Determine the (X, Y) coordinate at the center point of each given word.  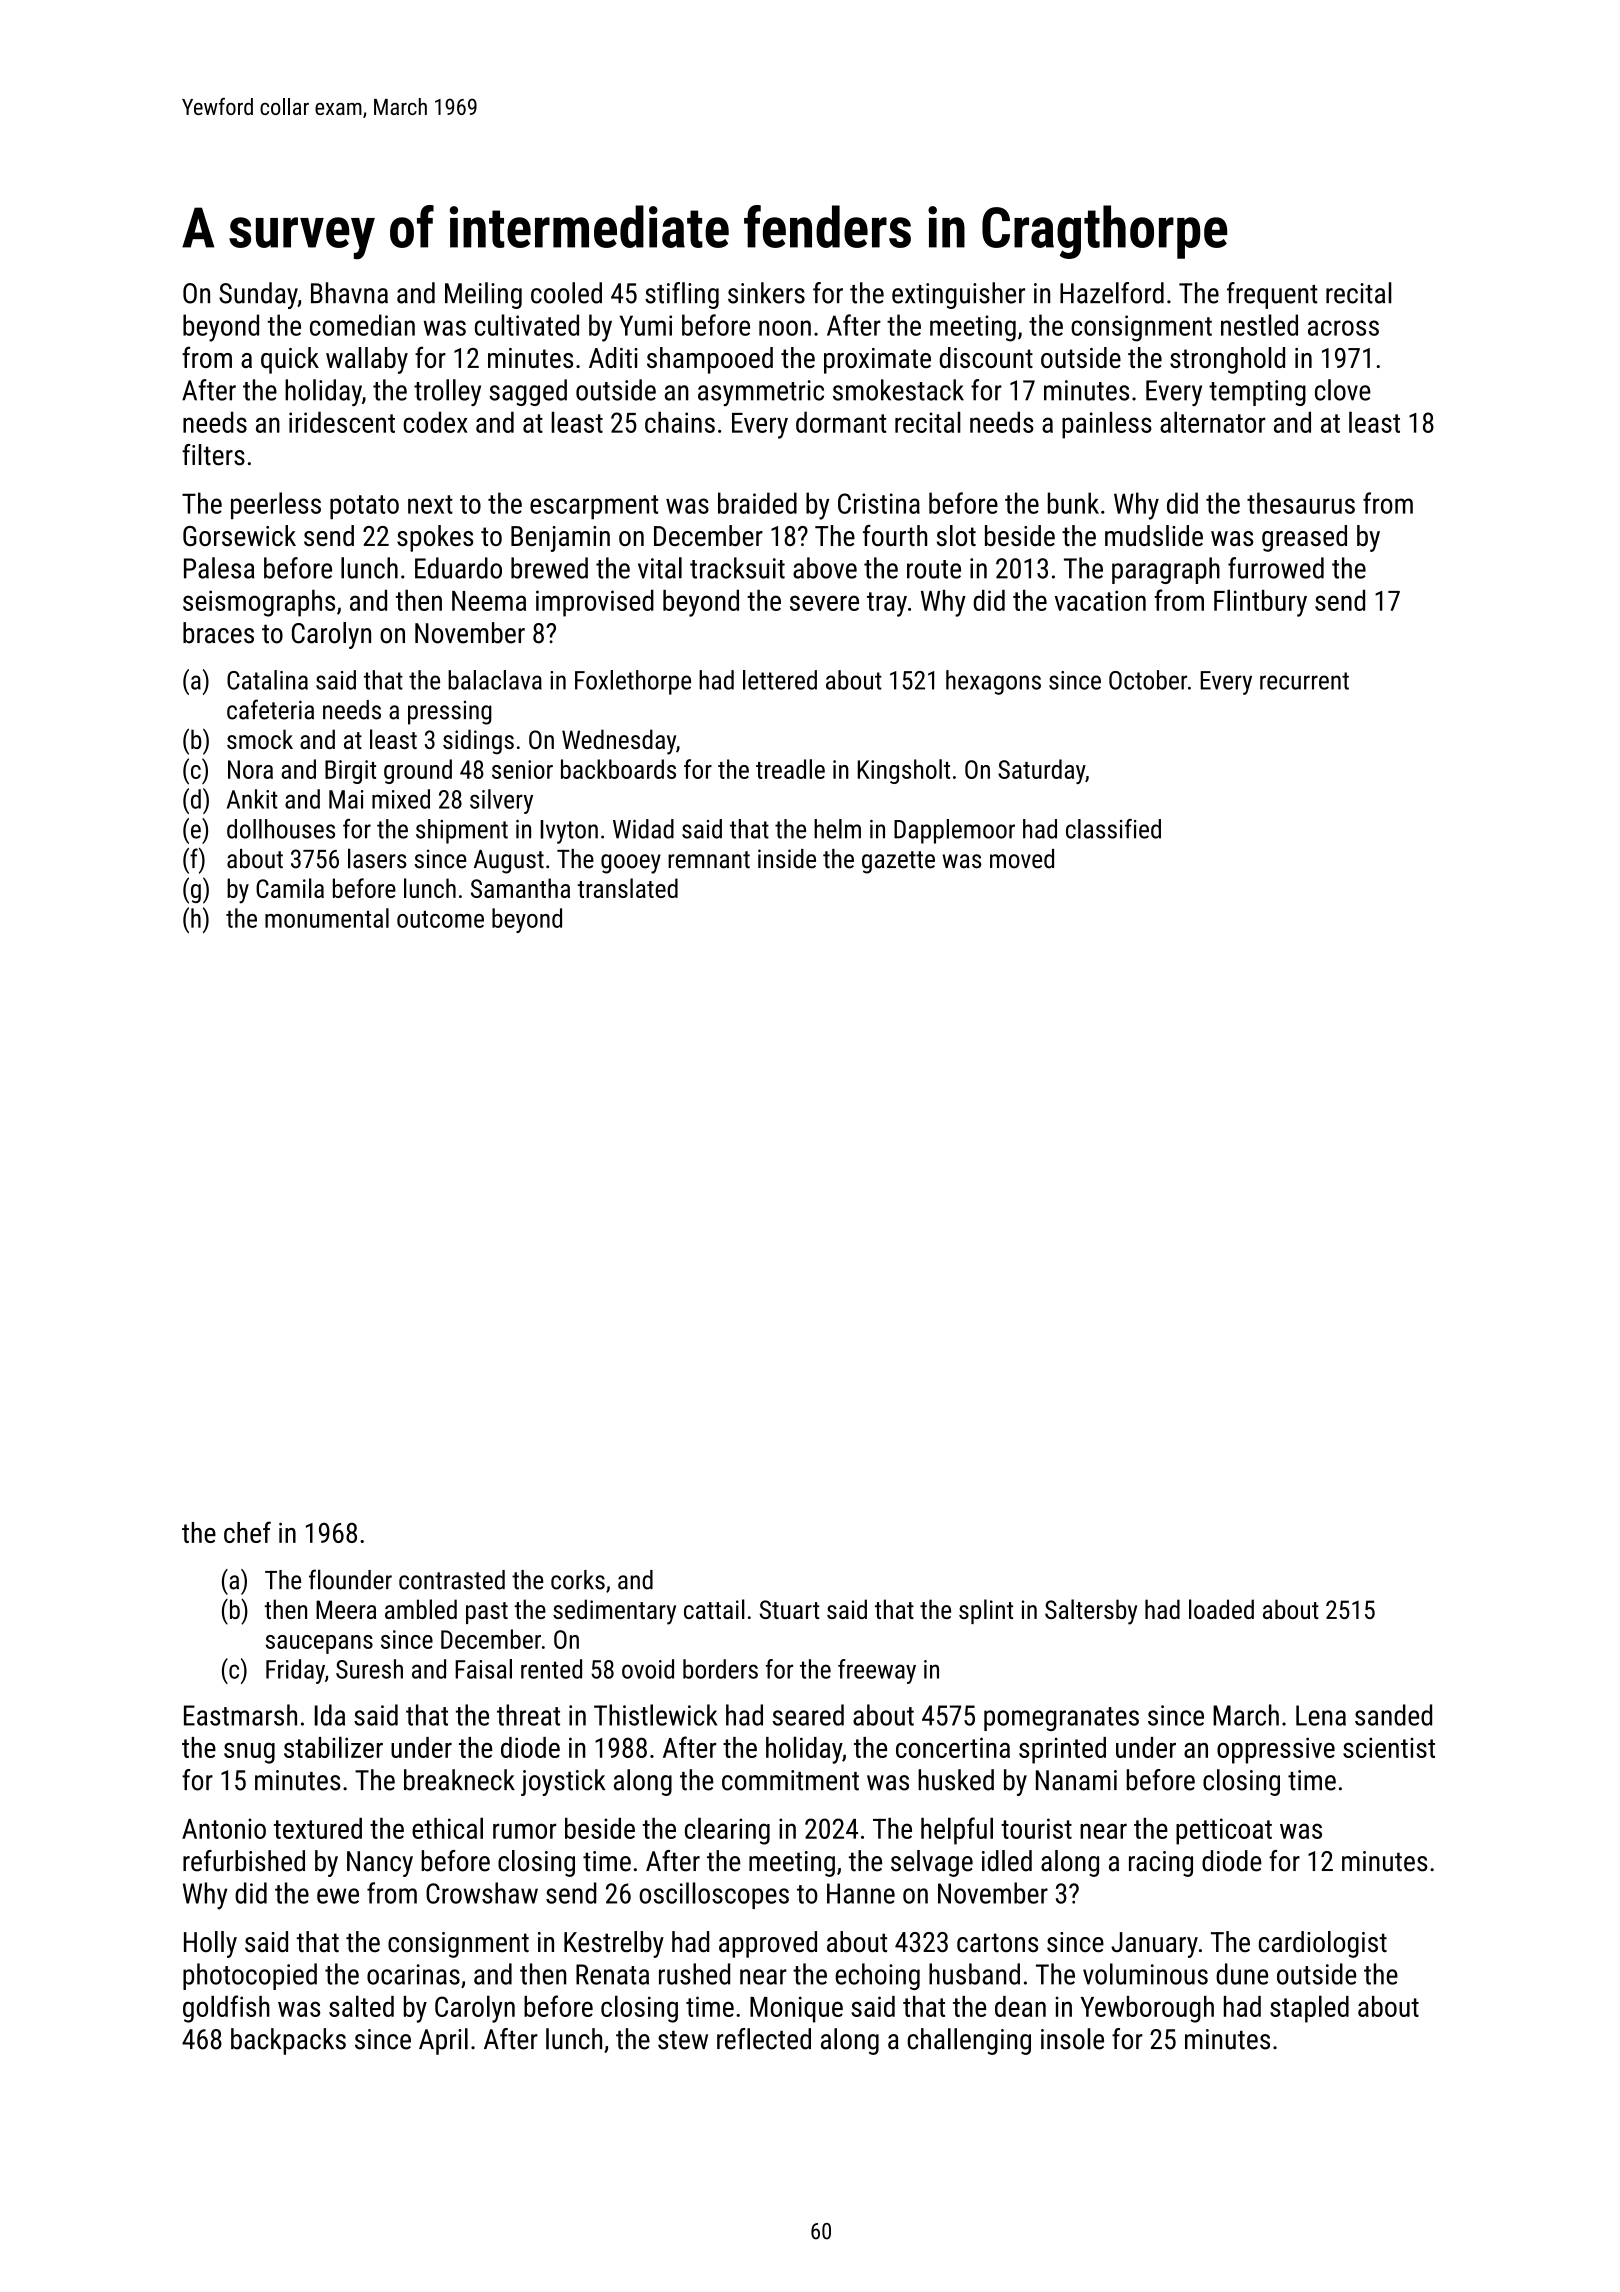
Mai (346, 799)
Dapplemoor (954, 831)
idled (1007, 1861)
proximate (877, 361)
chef (247, 1532)
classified (1113, 829)
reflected (764, 2039)
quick (290, 360)
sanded (1393, 1715)
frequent (1272, 295)
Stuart (789, 1609)
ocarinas (413, 1974)
